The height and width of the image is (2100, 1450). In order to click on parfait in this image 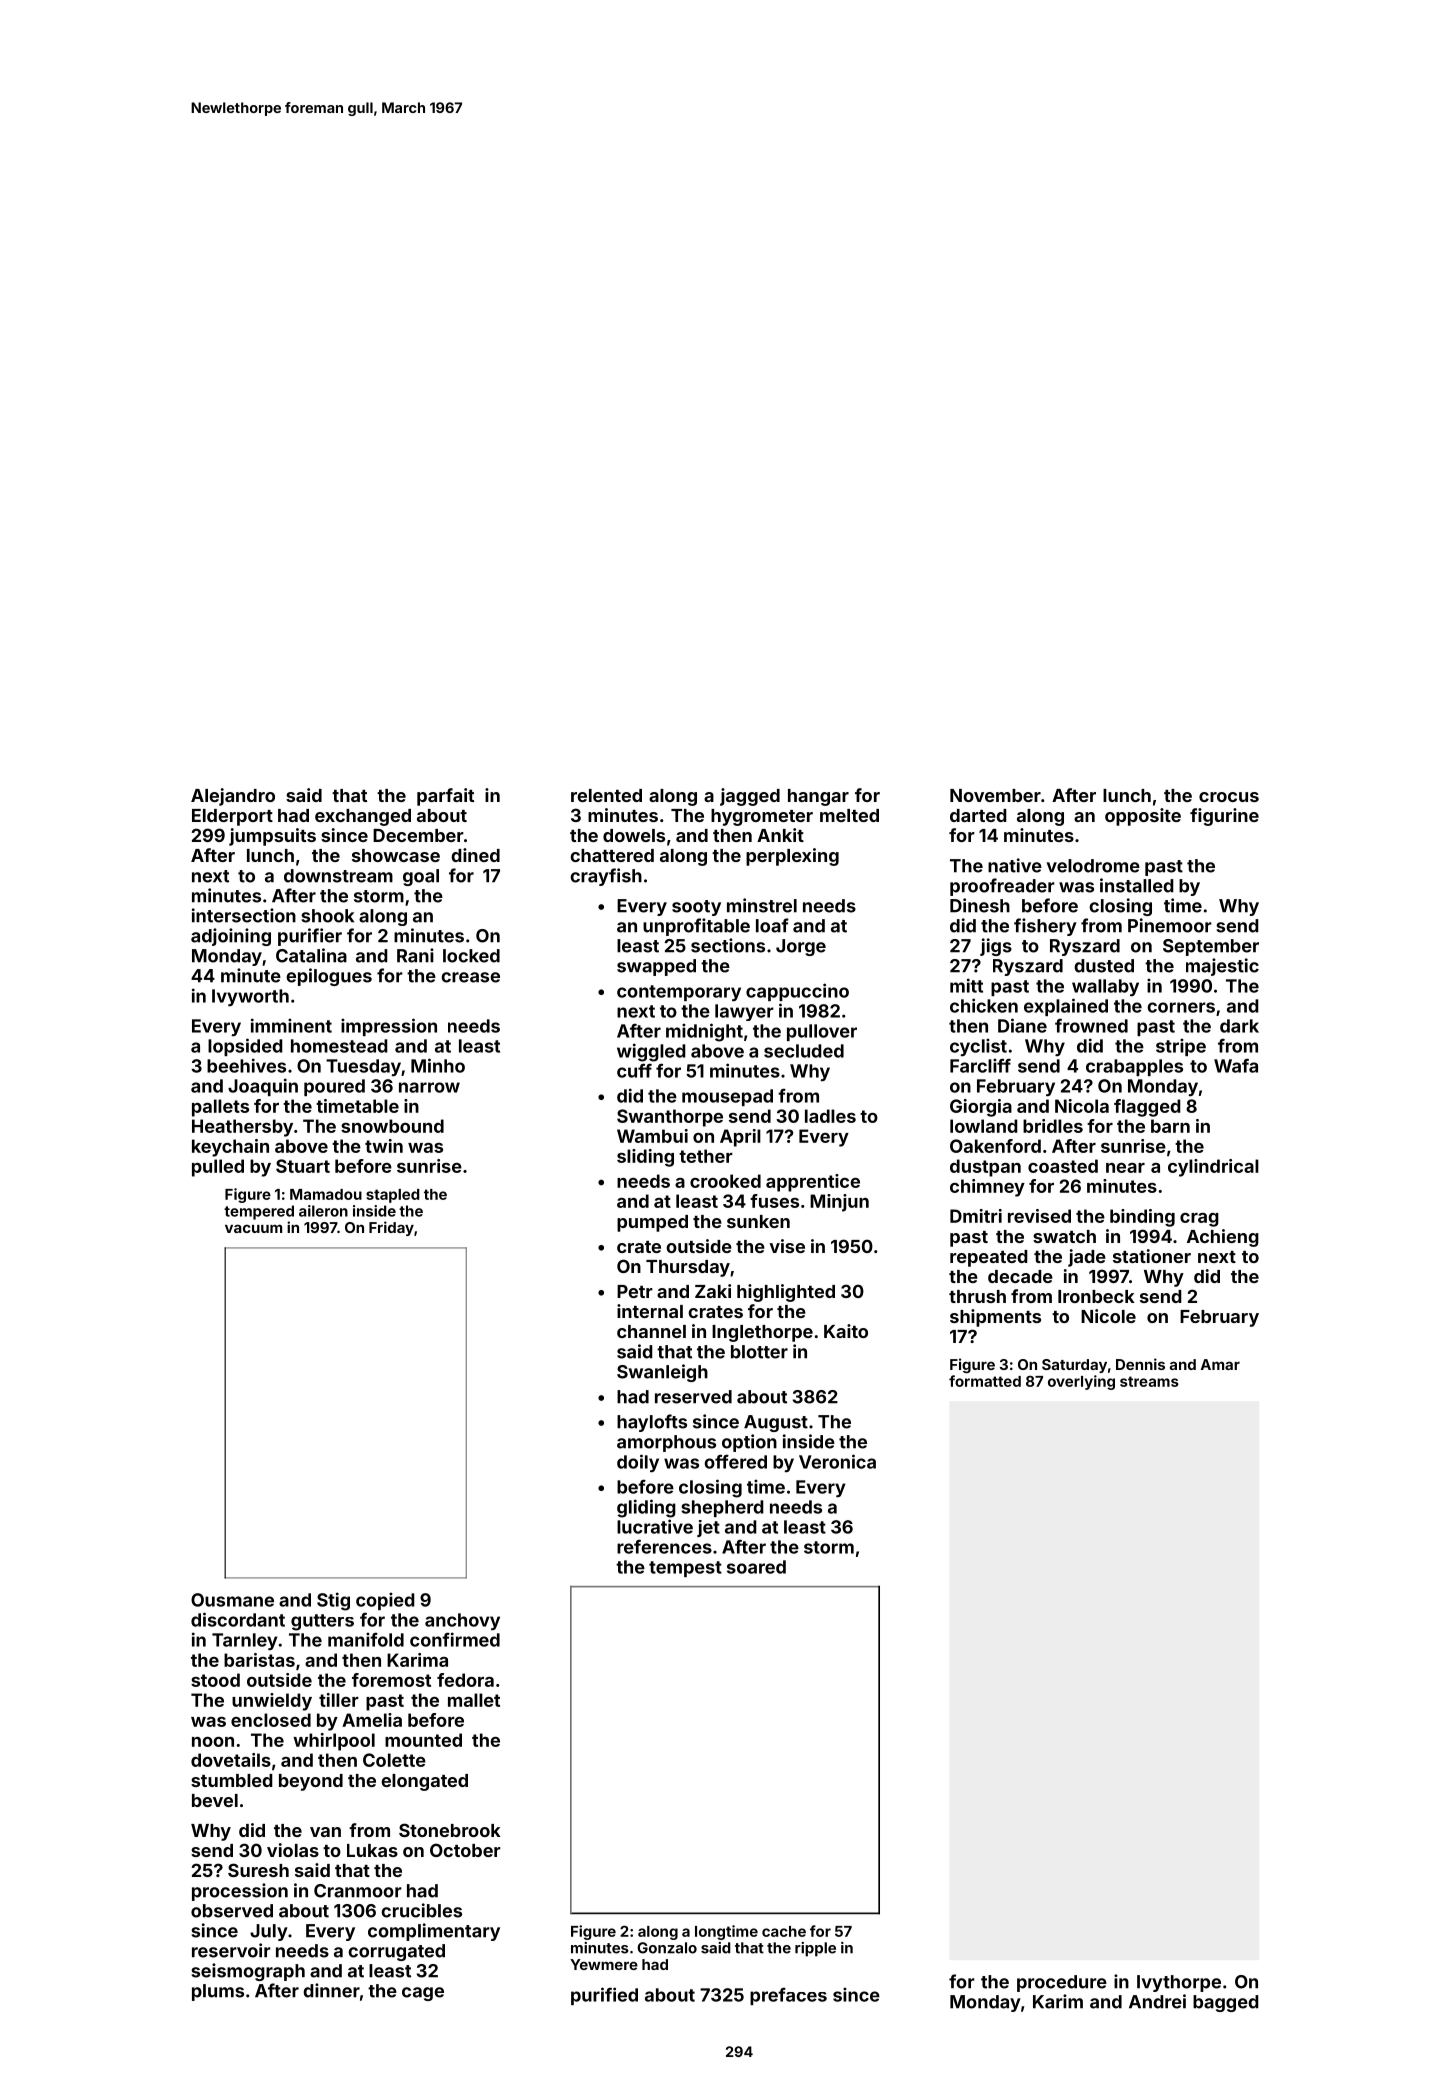, I will do `click(445, 797)`.
